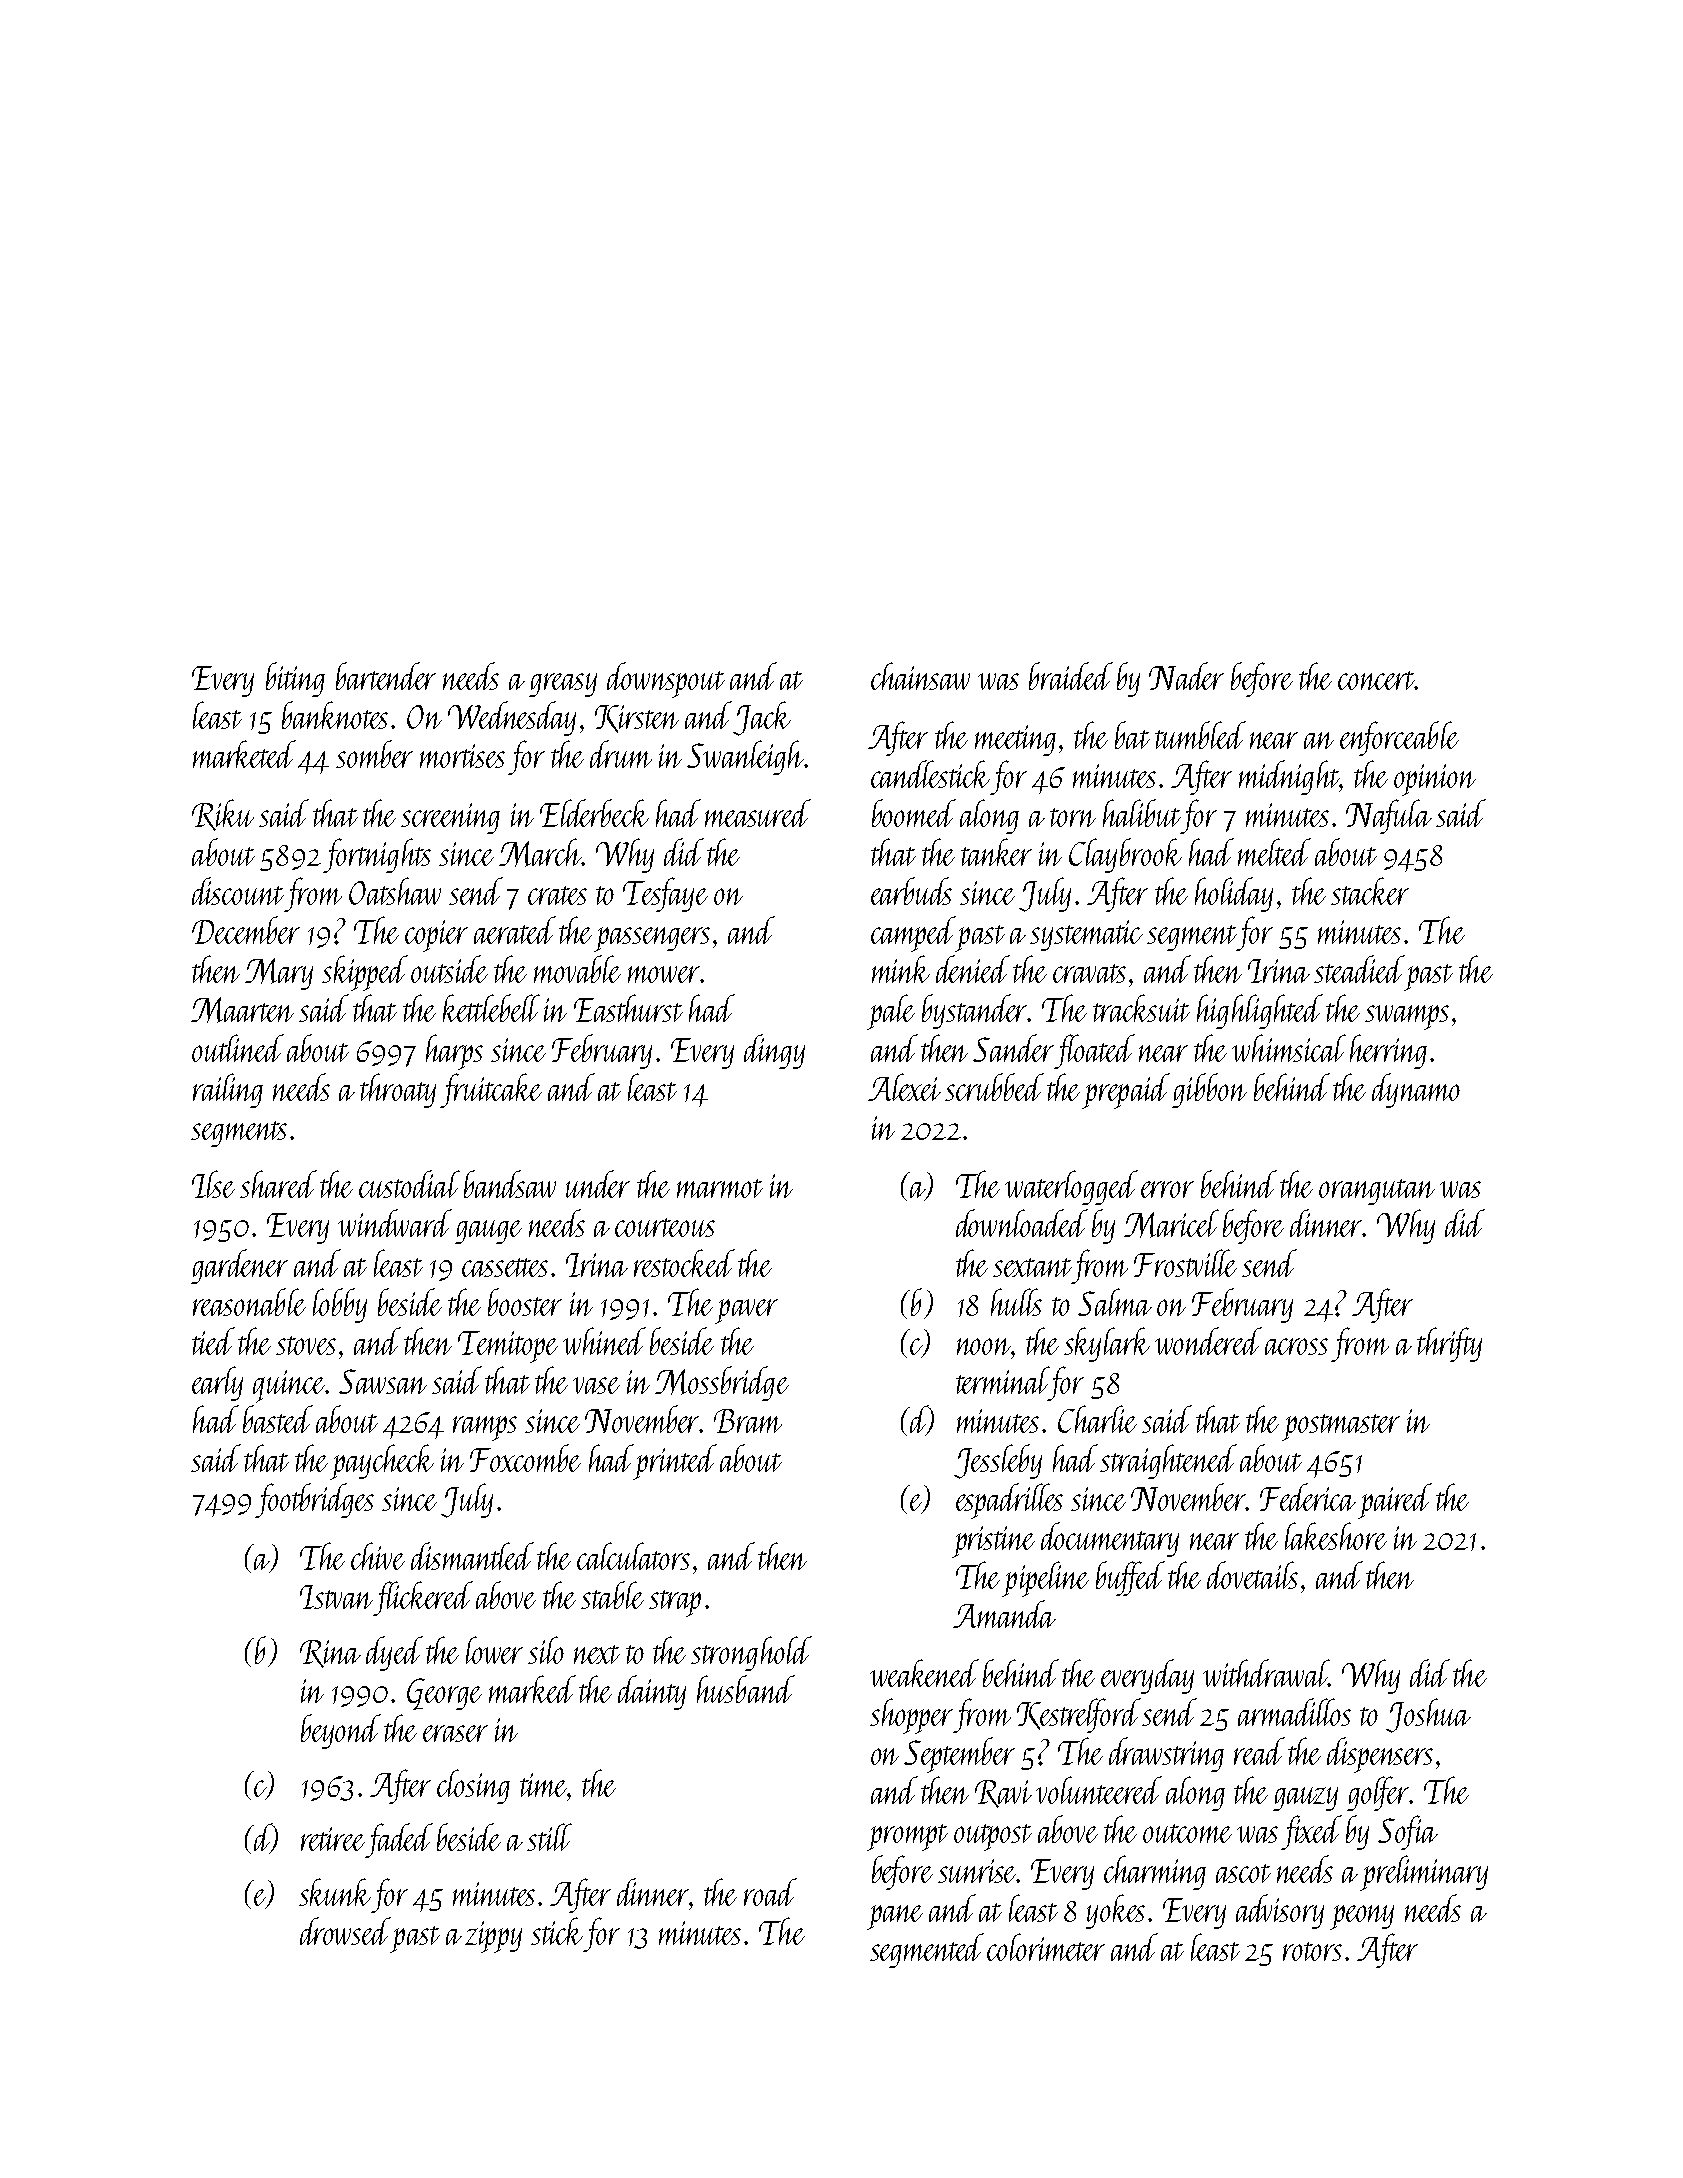 The height and width of the screenshot is (2178, 1683). I want to click on Frostville, so click(1185, 1263).
